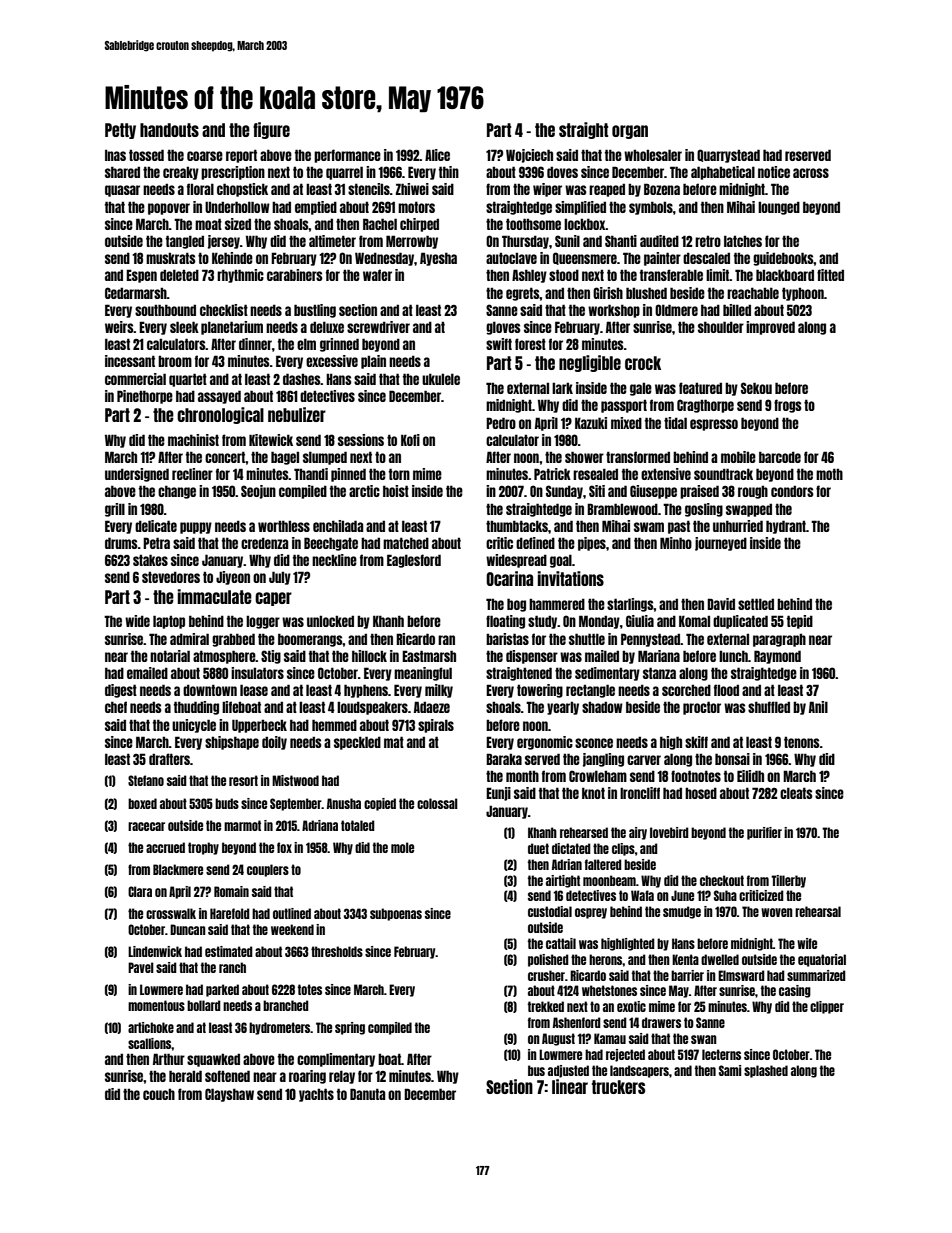  What do you see at coordinates (350, 1028) in the image?
I see `spring` at bounding box center [350, 1028].
